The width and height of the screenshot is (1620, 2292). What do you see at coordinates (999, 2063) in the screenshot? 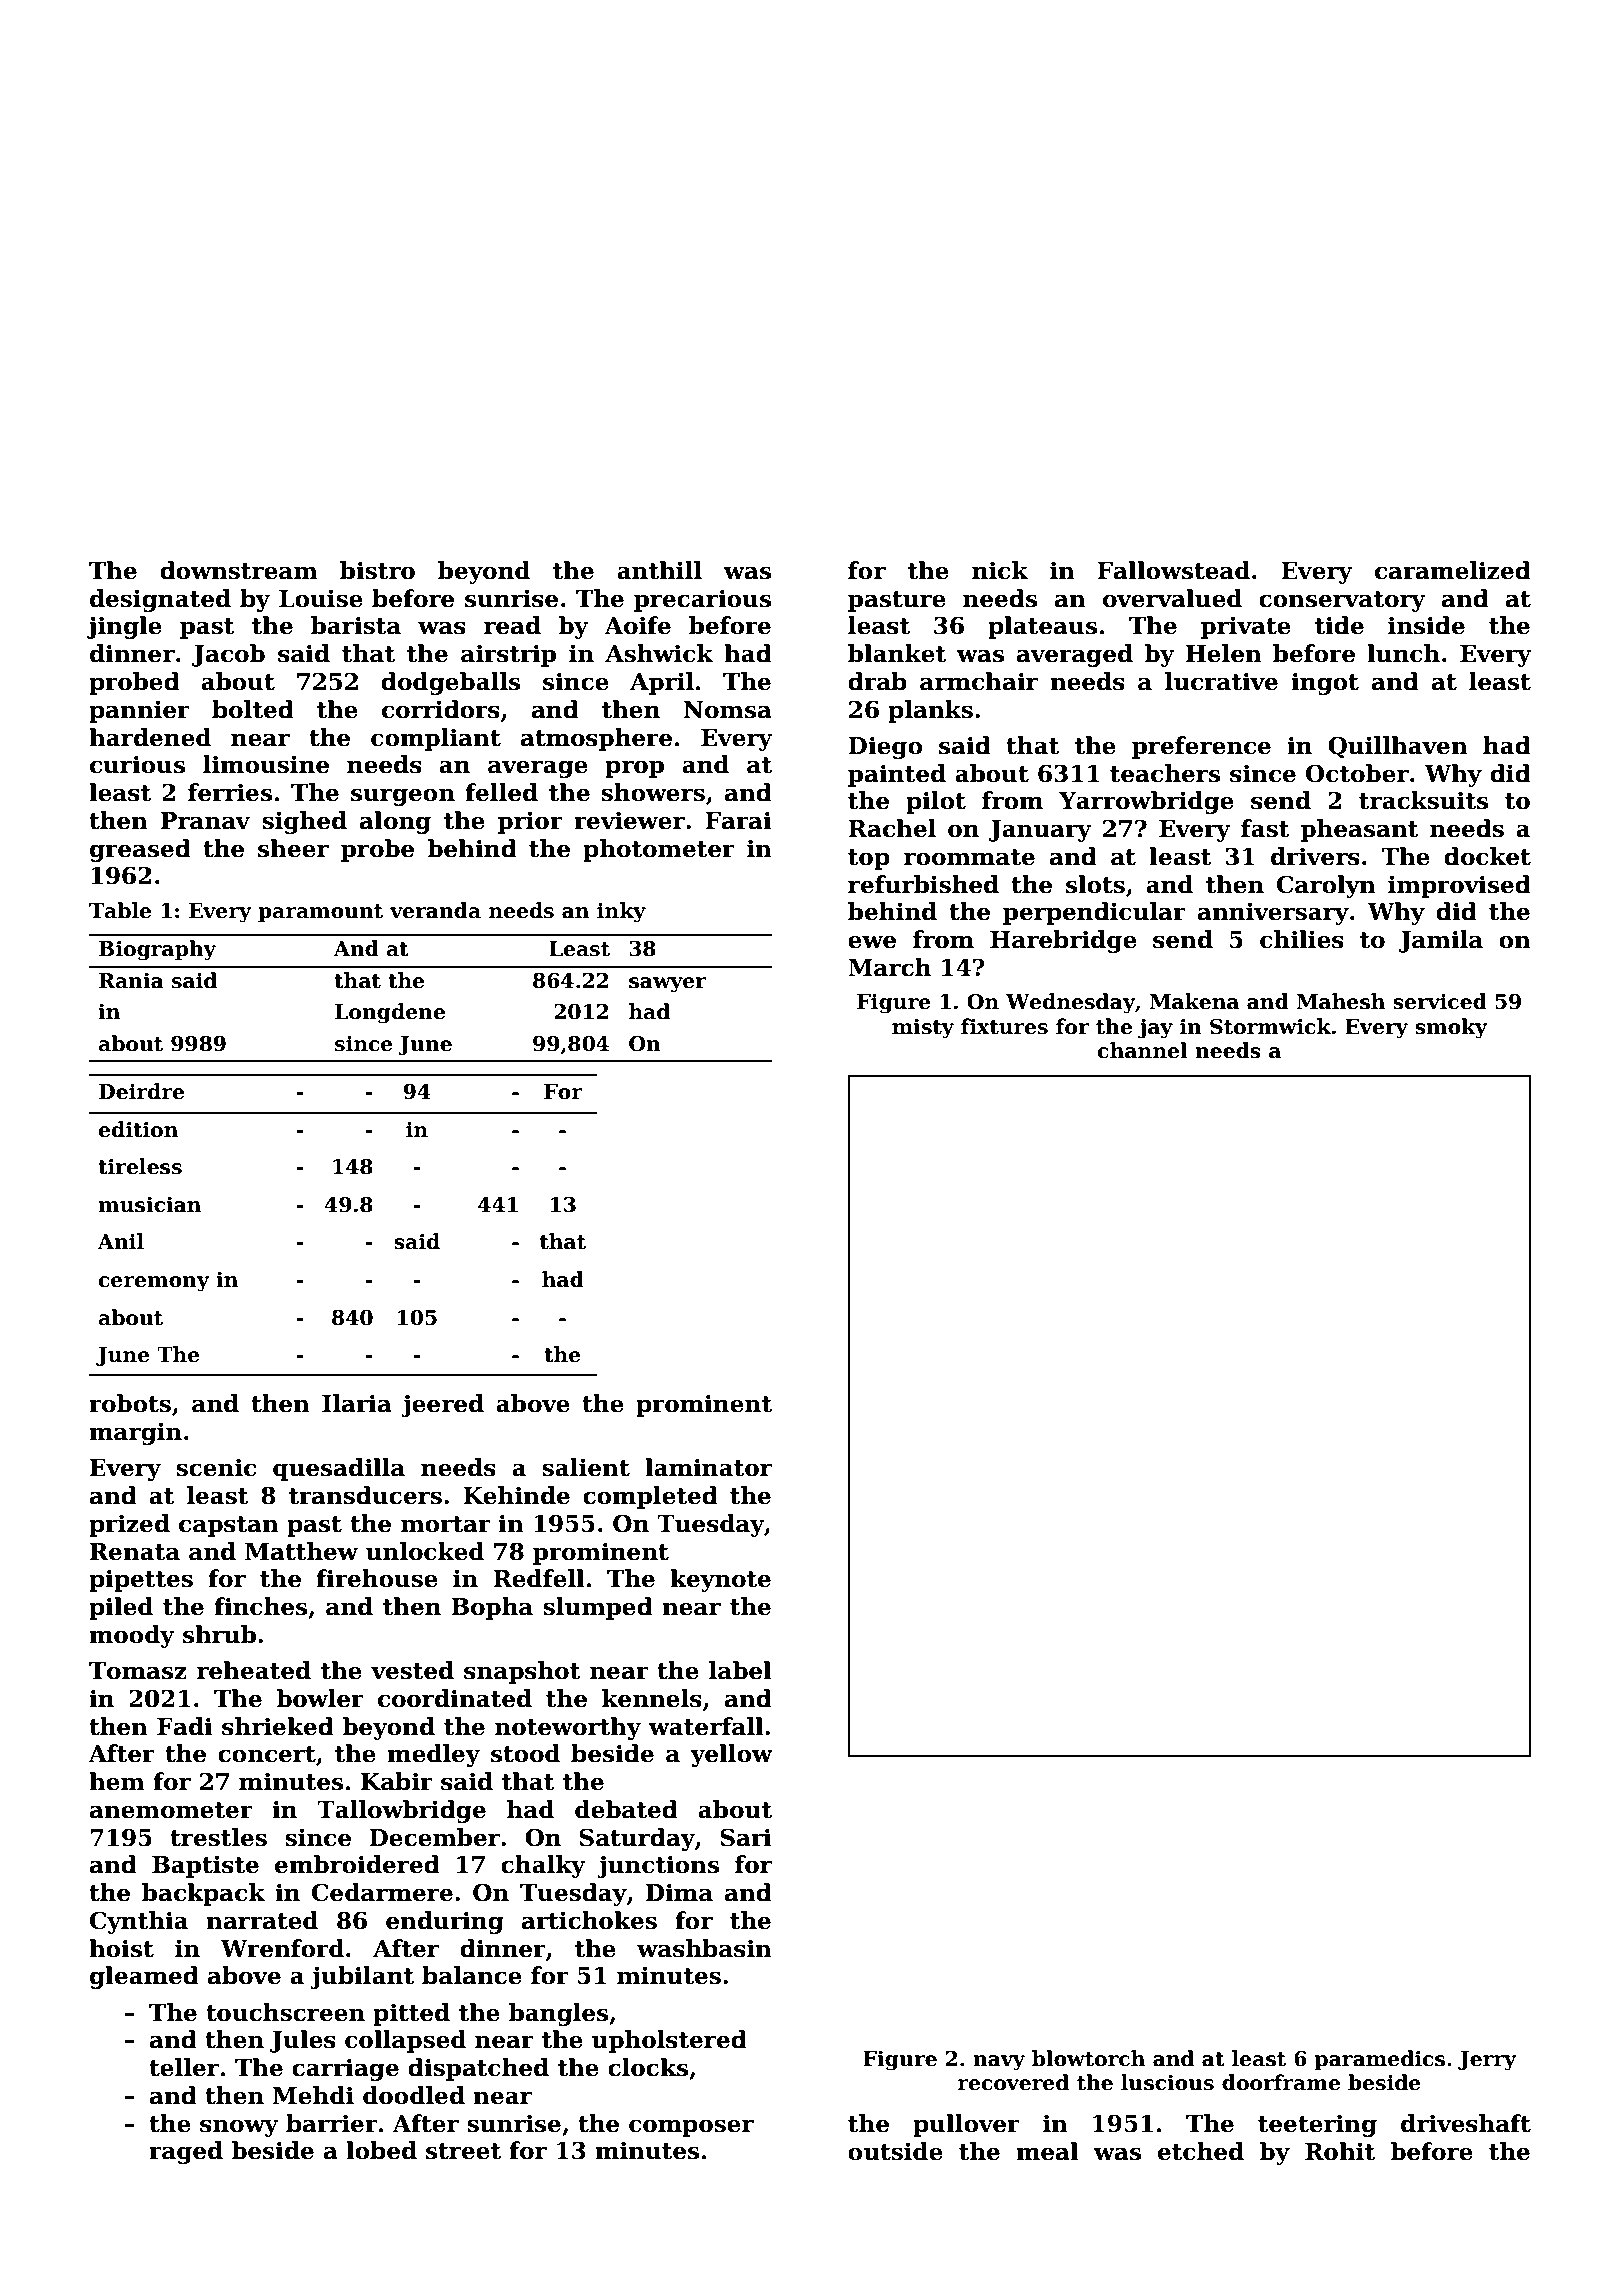
I see `navy` at bounding box center [999, 2063].
